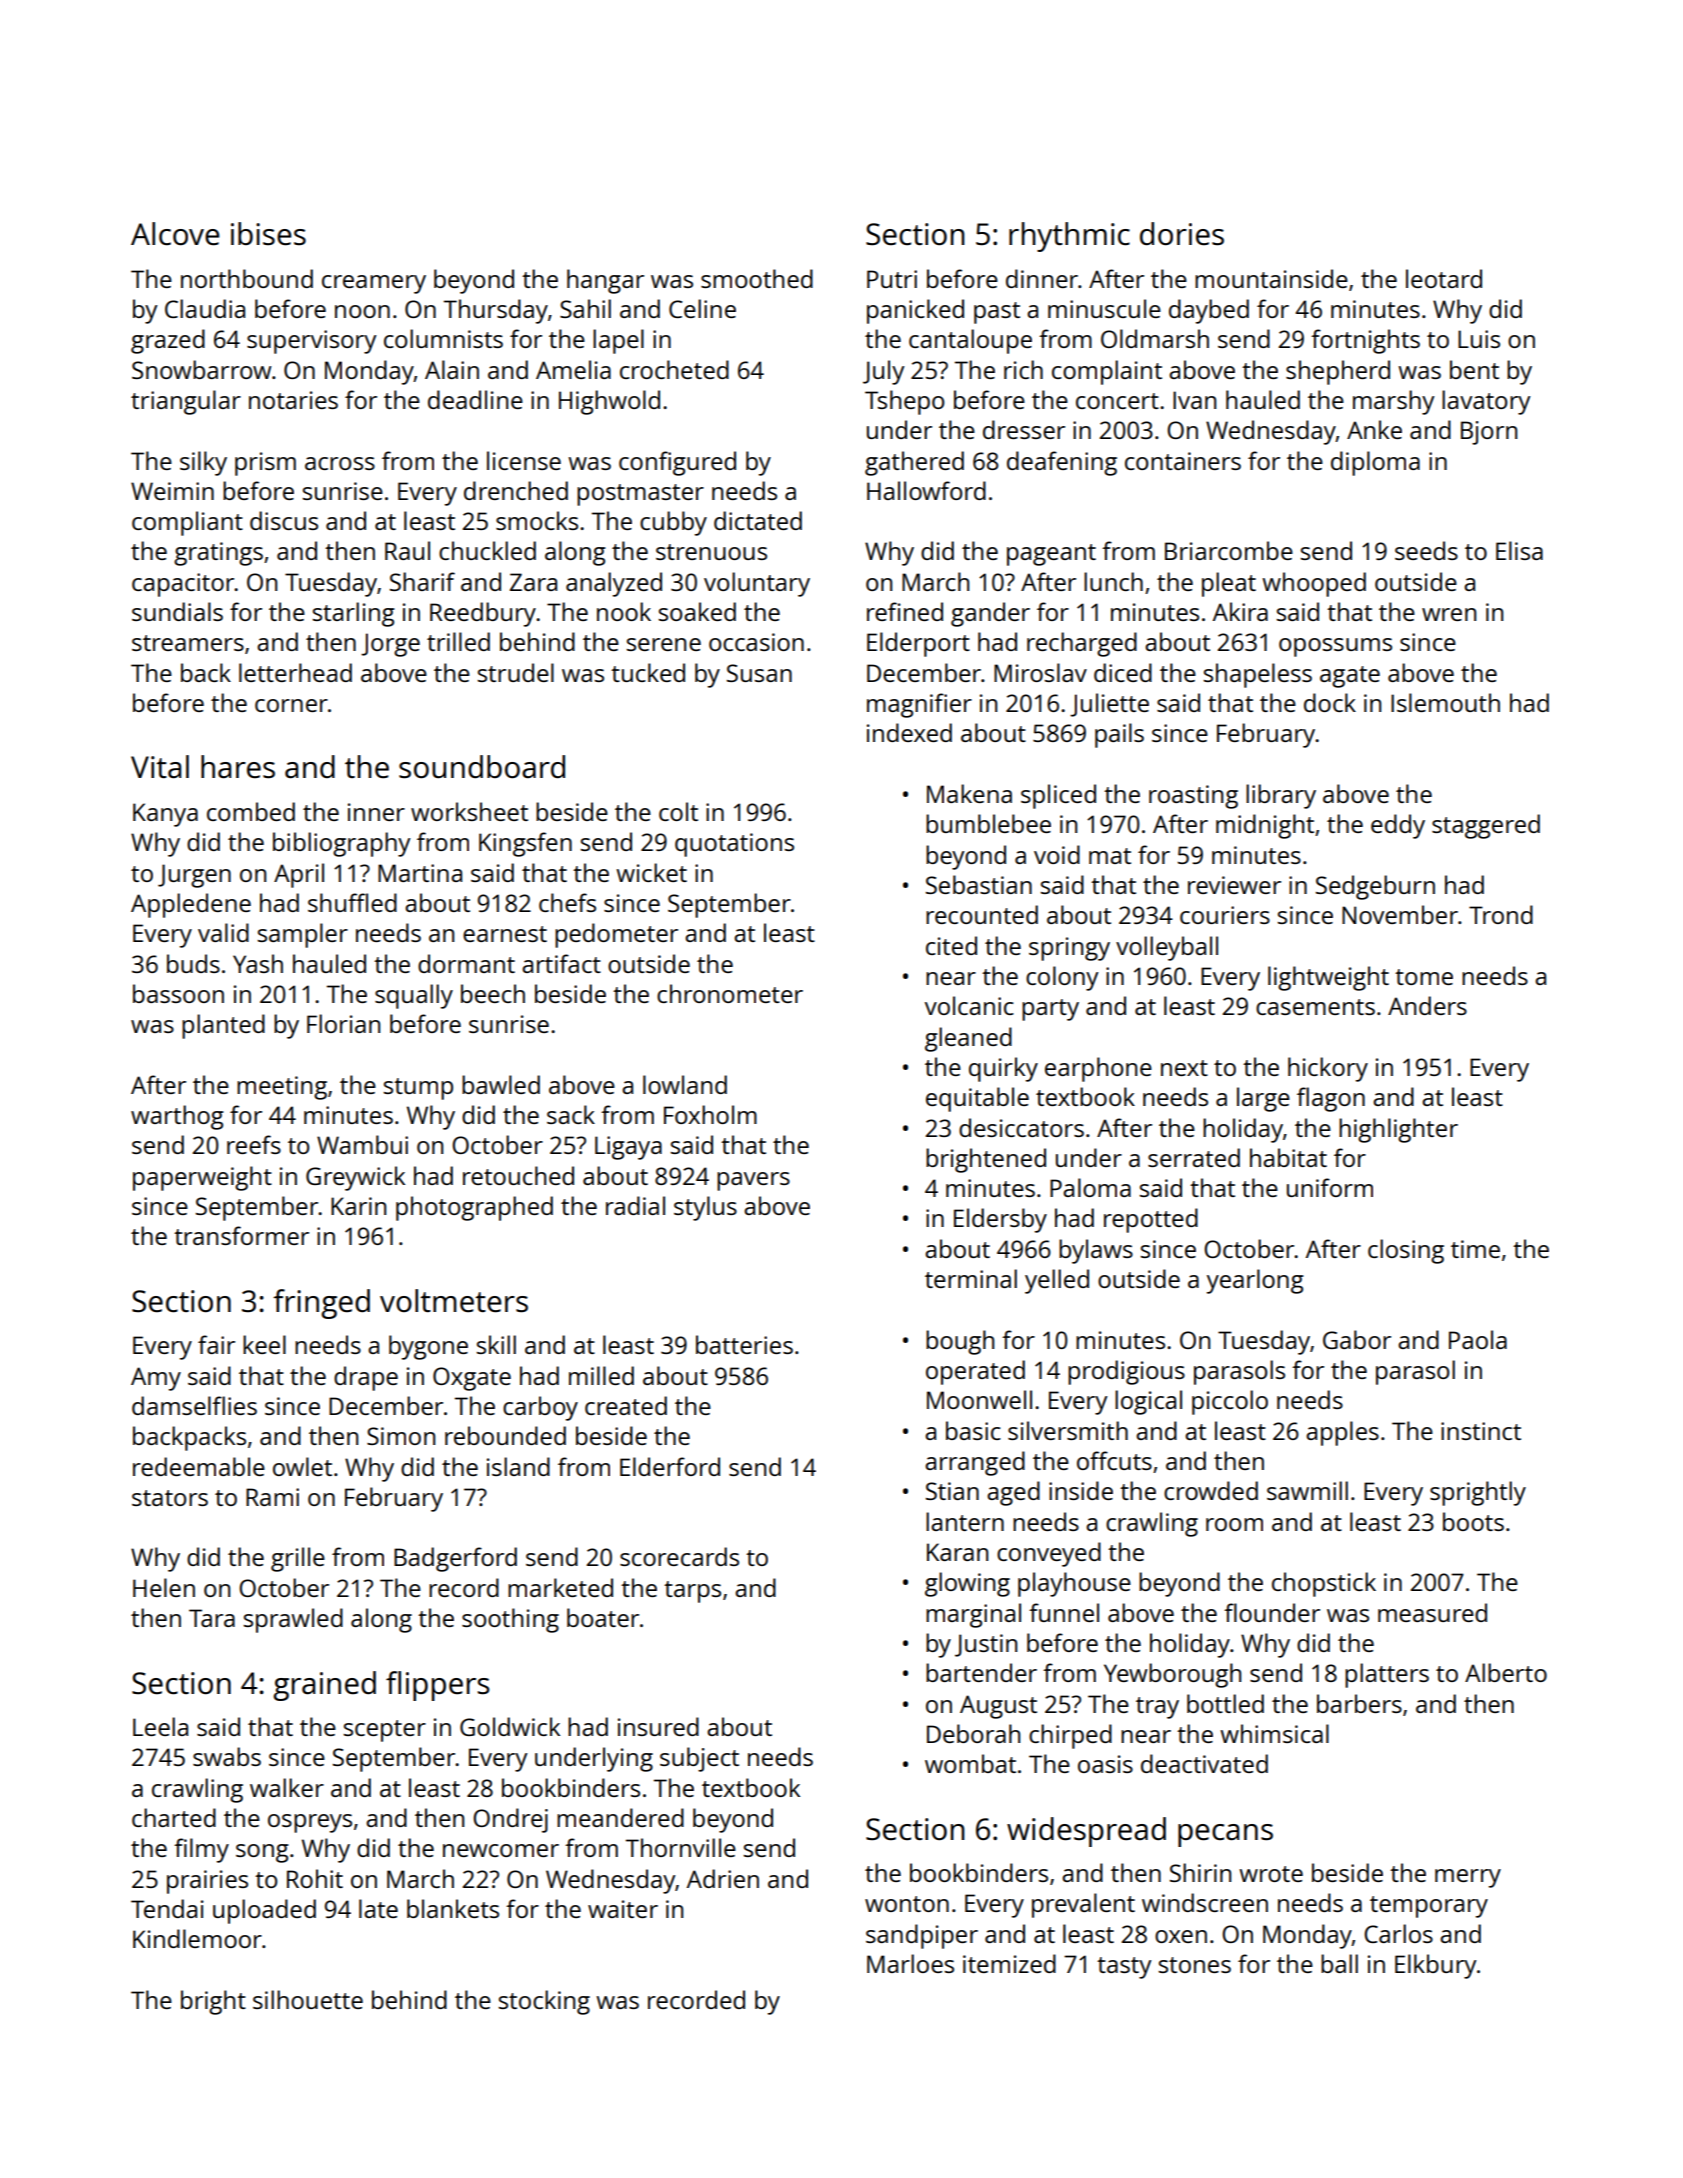  Describe the element at coordinates (501, 1084) in the screenshot. I see `bawled` at that location.
